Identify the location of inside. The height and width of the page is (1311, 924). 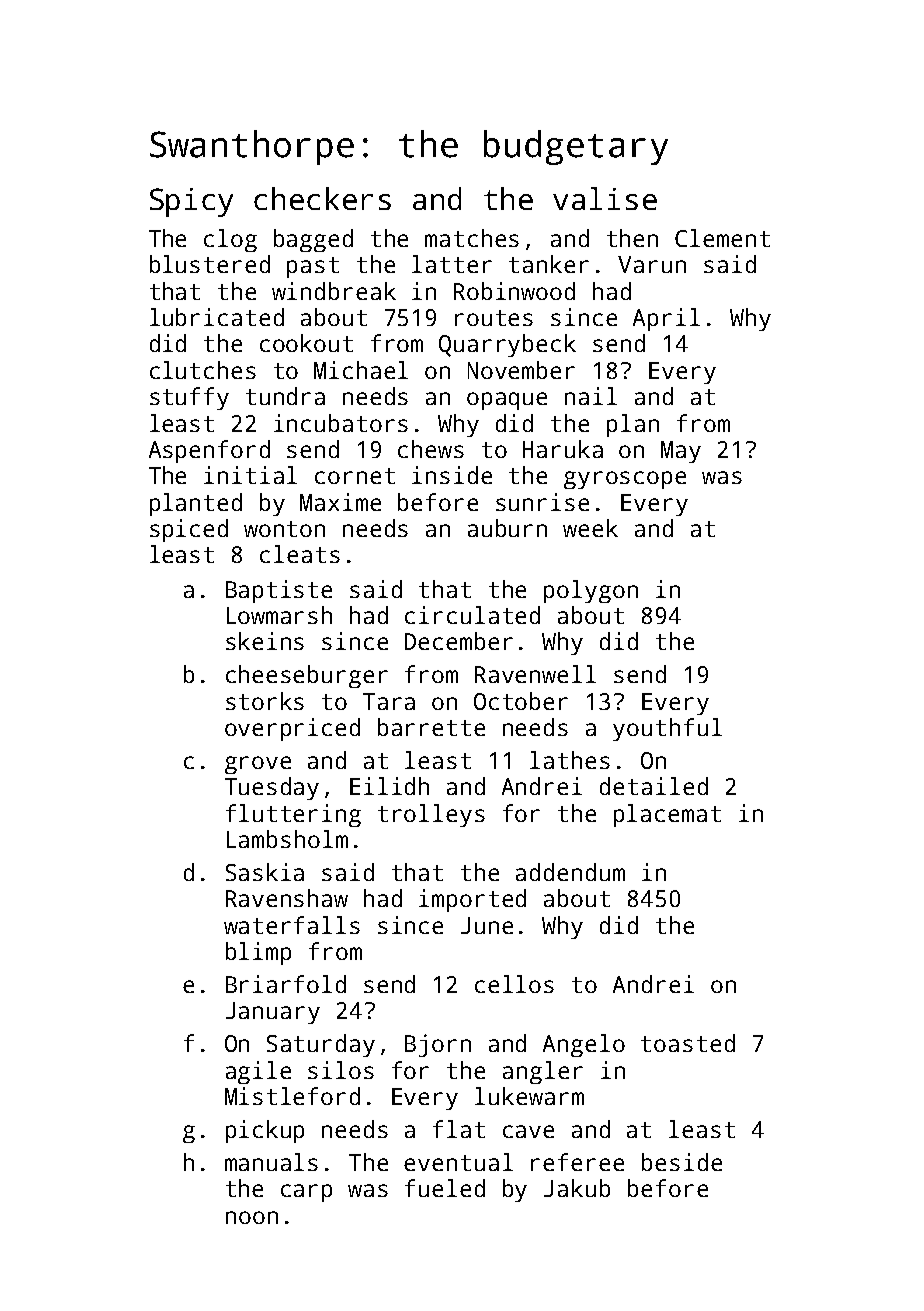
(452, 475).
